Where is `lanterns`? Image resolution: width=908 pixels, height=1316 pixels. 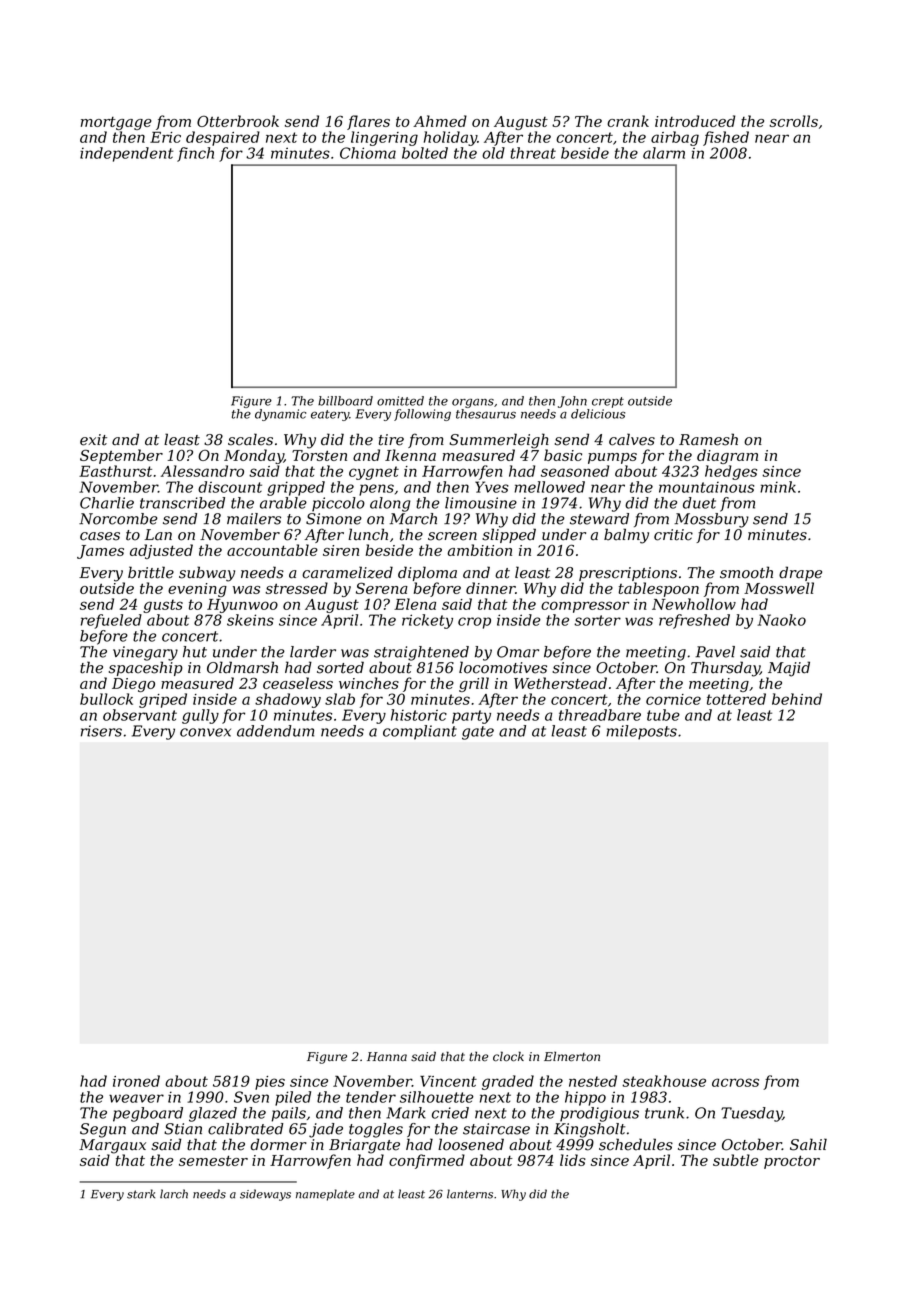 lanterns is located at coordinates (470, 1194).
